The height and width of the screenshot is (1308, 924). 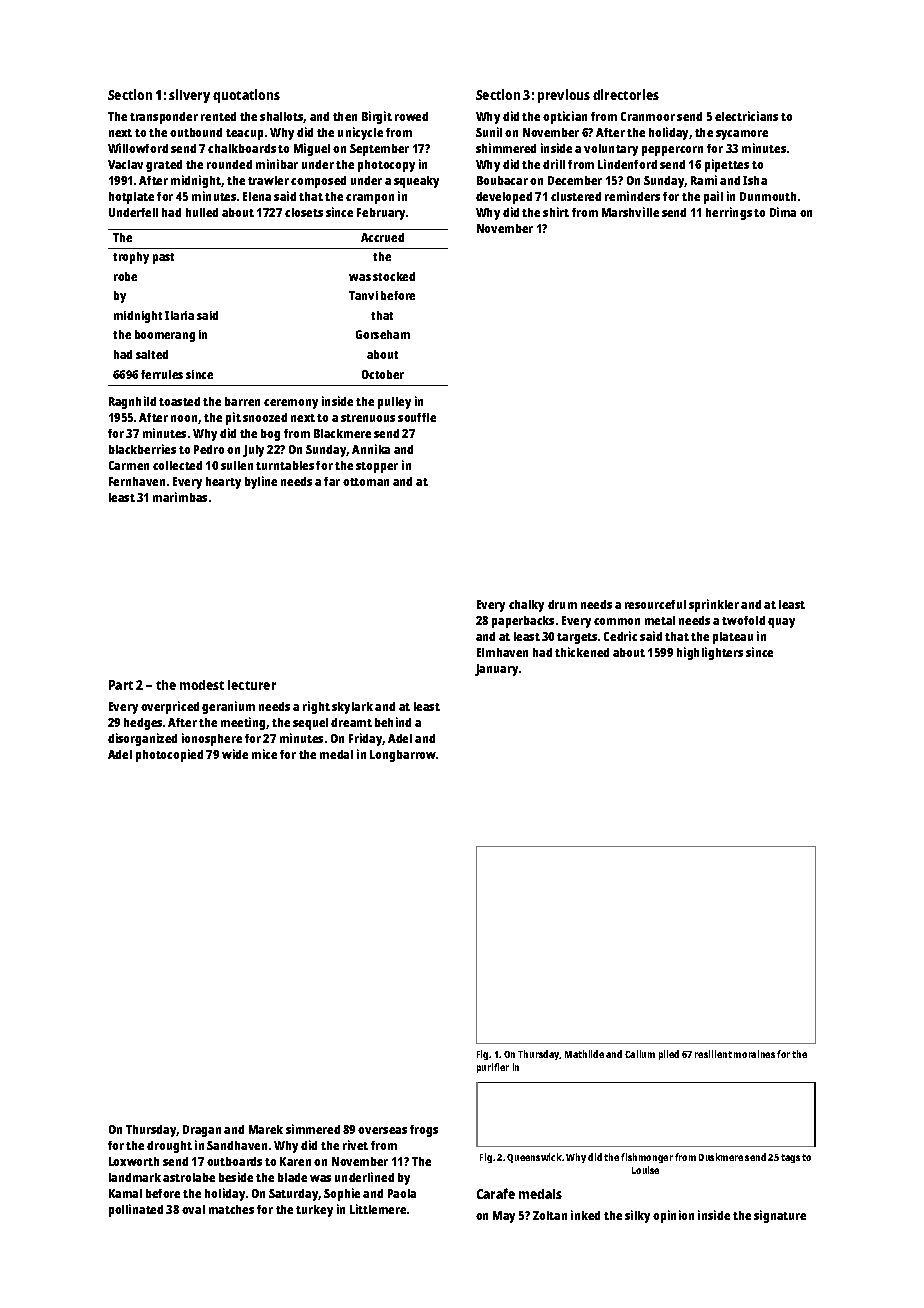 I want to click on photocopied, so click(x=169, y=755).
